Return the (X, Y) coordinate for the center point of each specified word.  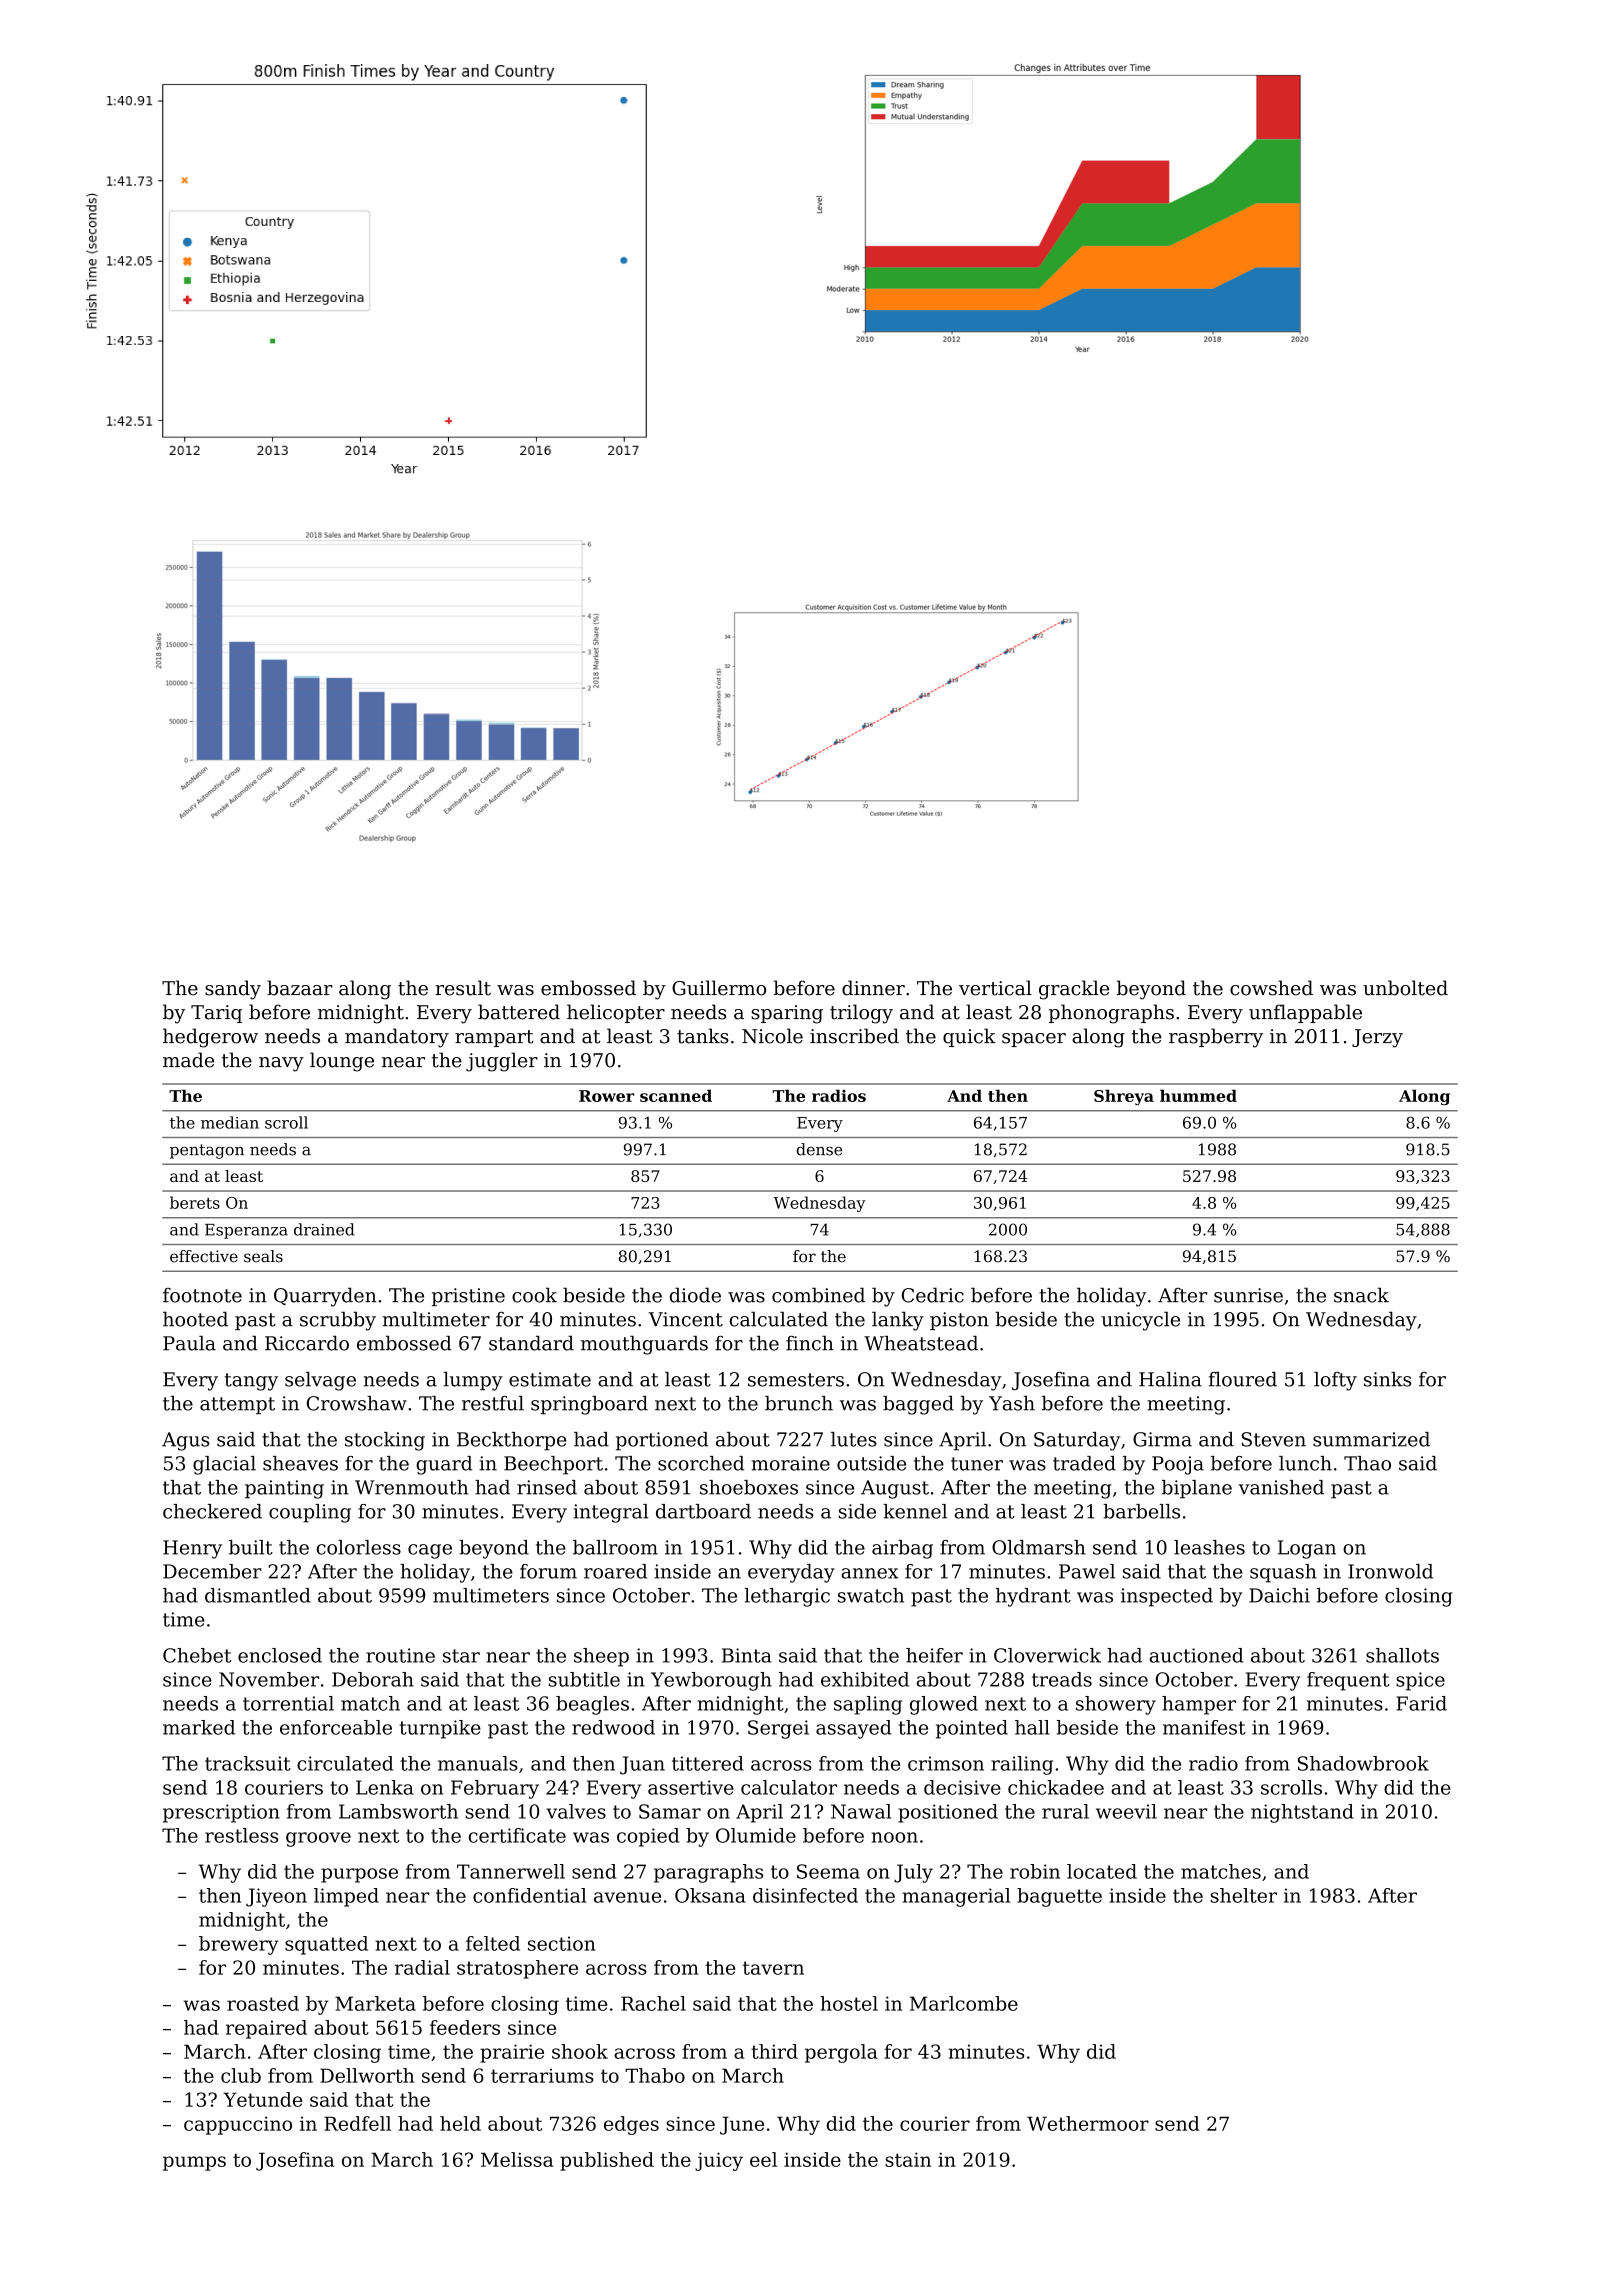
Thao (1367, 1463)
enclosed (280, 1655)
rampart (494, 1038)
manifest (1204, 1727)
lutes (854, 1439)
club (241, 2075)
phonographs (1111, 1014)
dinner (873, 988)
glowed (944, 1705)
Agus (186, 1441)
